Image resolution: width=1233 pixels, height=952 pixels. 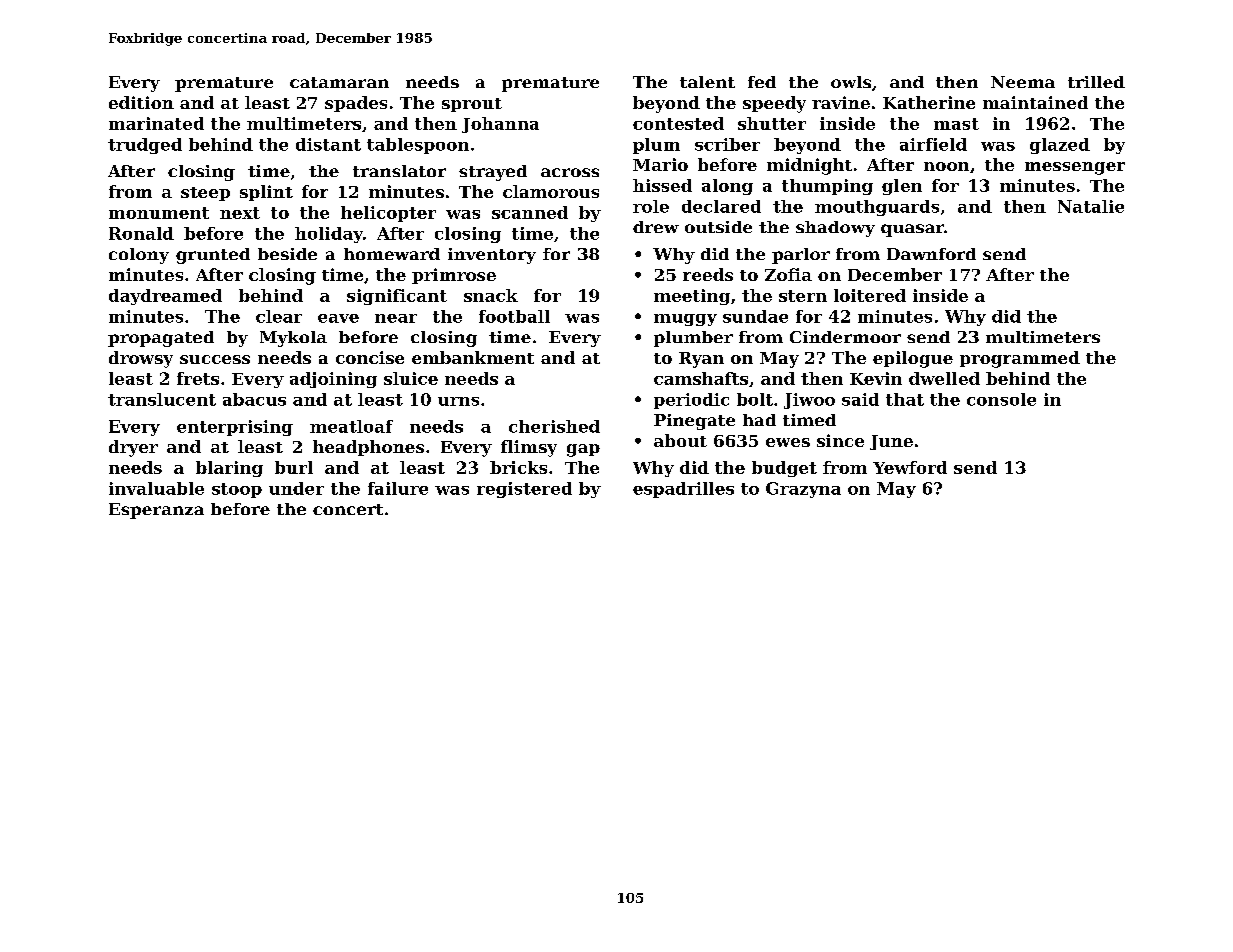 I want to click on catamaran, so click(x=339, y=82).
